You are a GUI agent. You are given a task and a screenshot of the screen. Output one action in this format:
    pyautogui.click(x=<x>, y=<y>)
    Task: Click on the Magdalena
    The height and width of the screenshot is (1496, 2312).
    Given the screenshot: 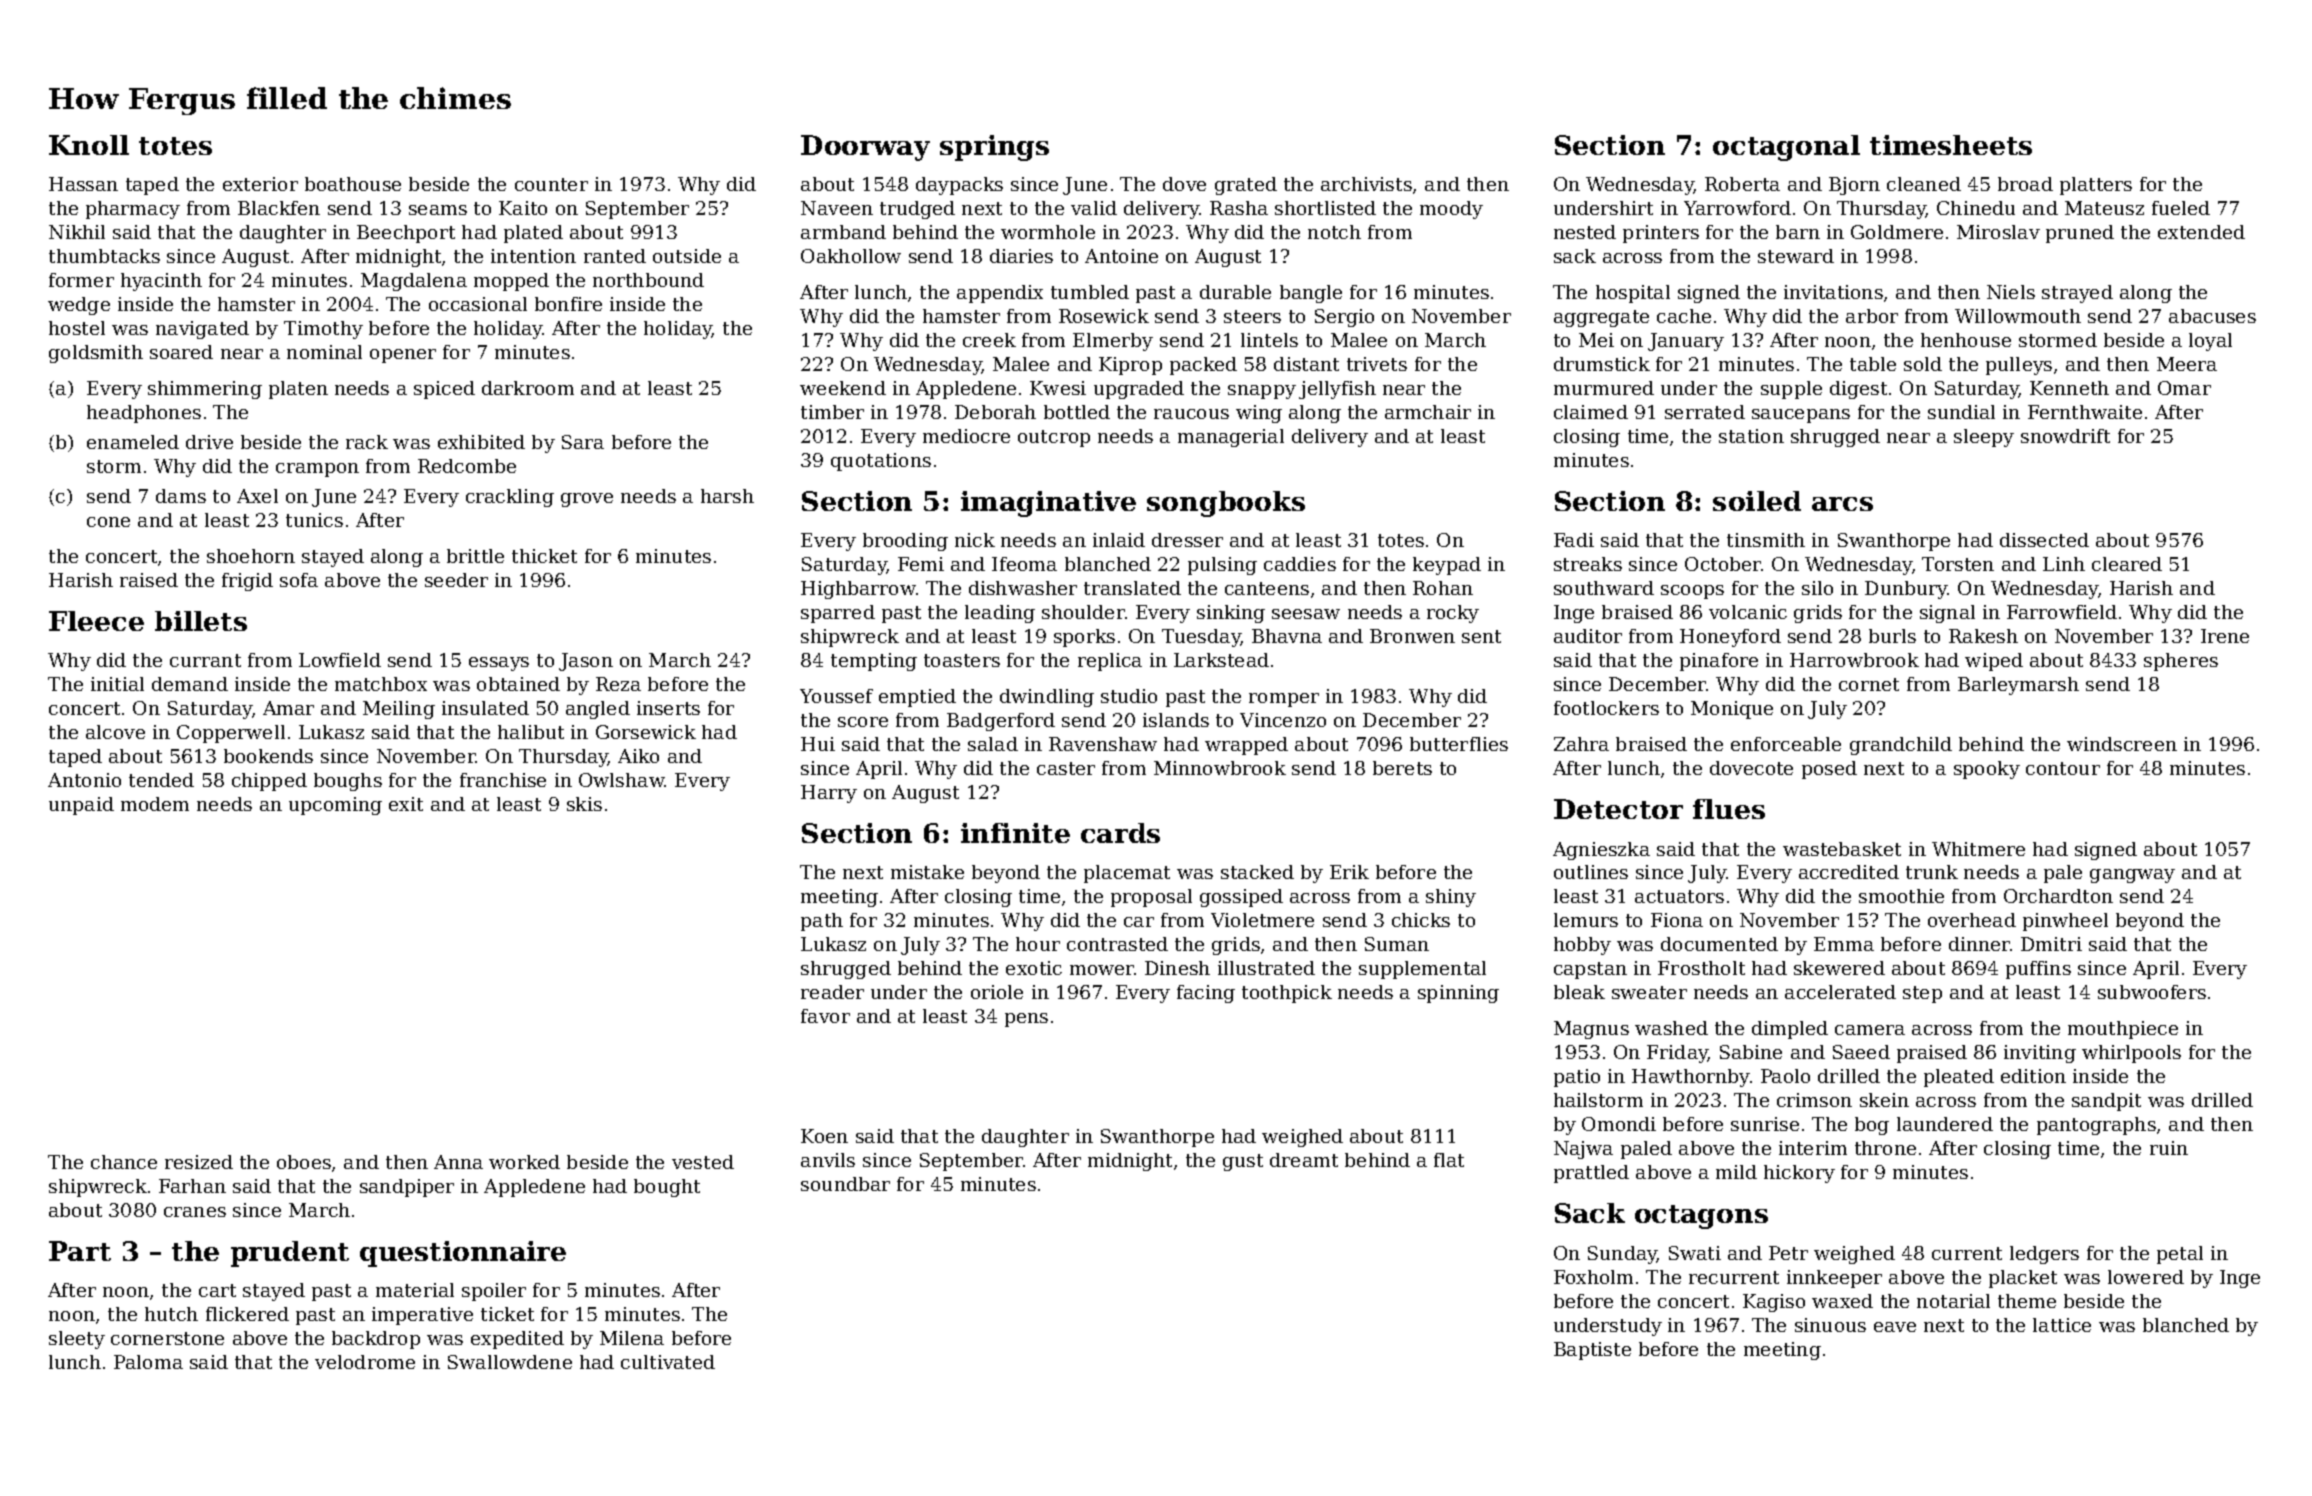 What is the action you would take?
    pyautogui.click(x=414, y=282)
